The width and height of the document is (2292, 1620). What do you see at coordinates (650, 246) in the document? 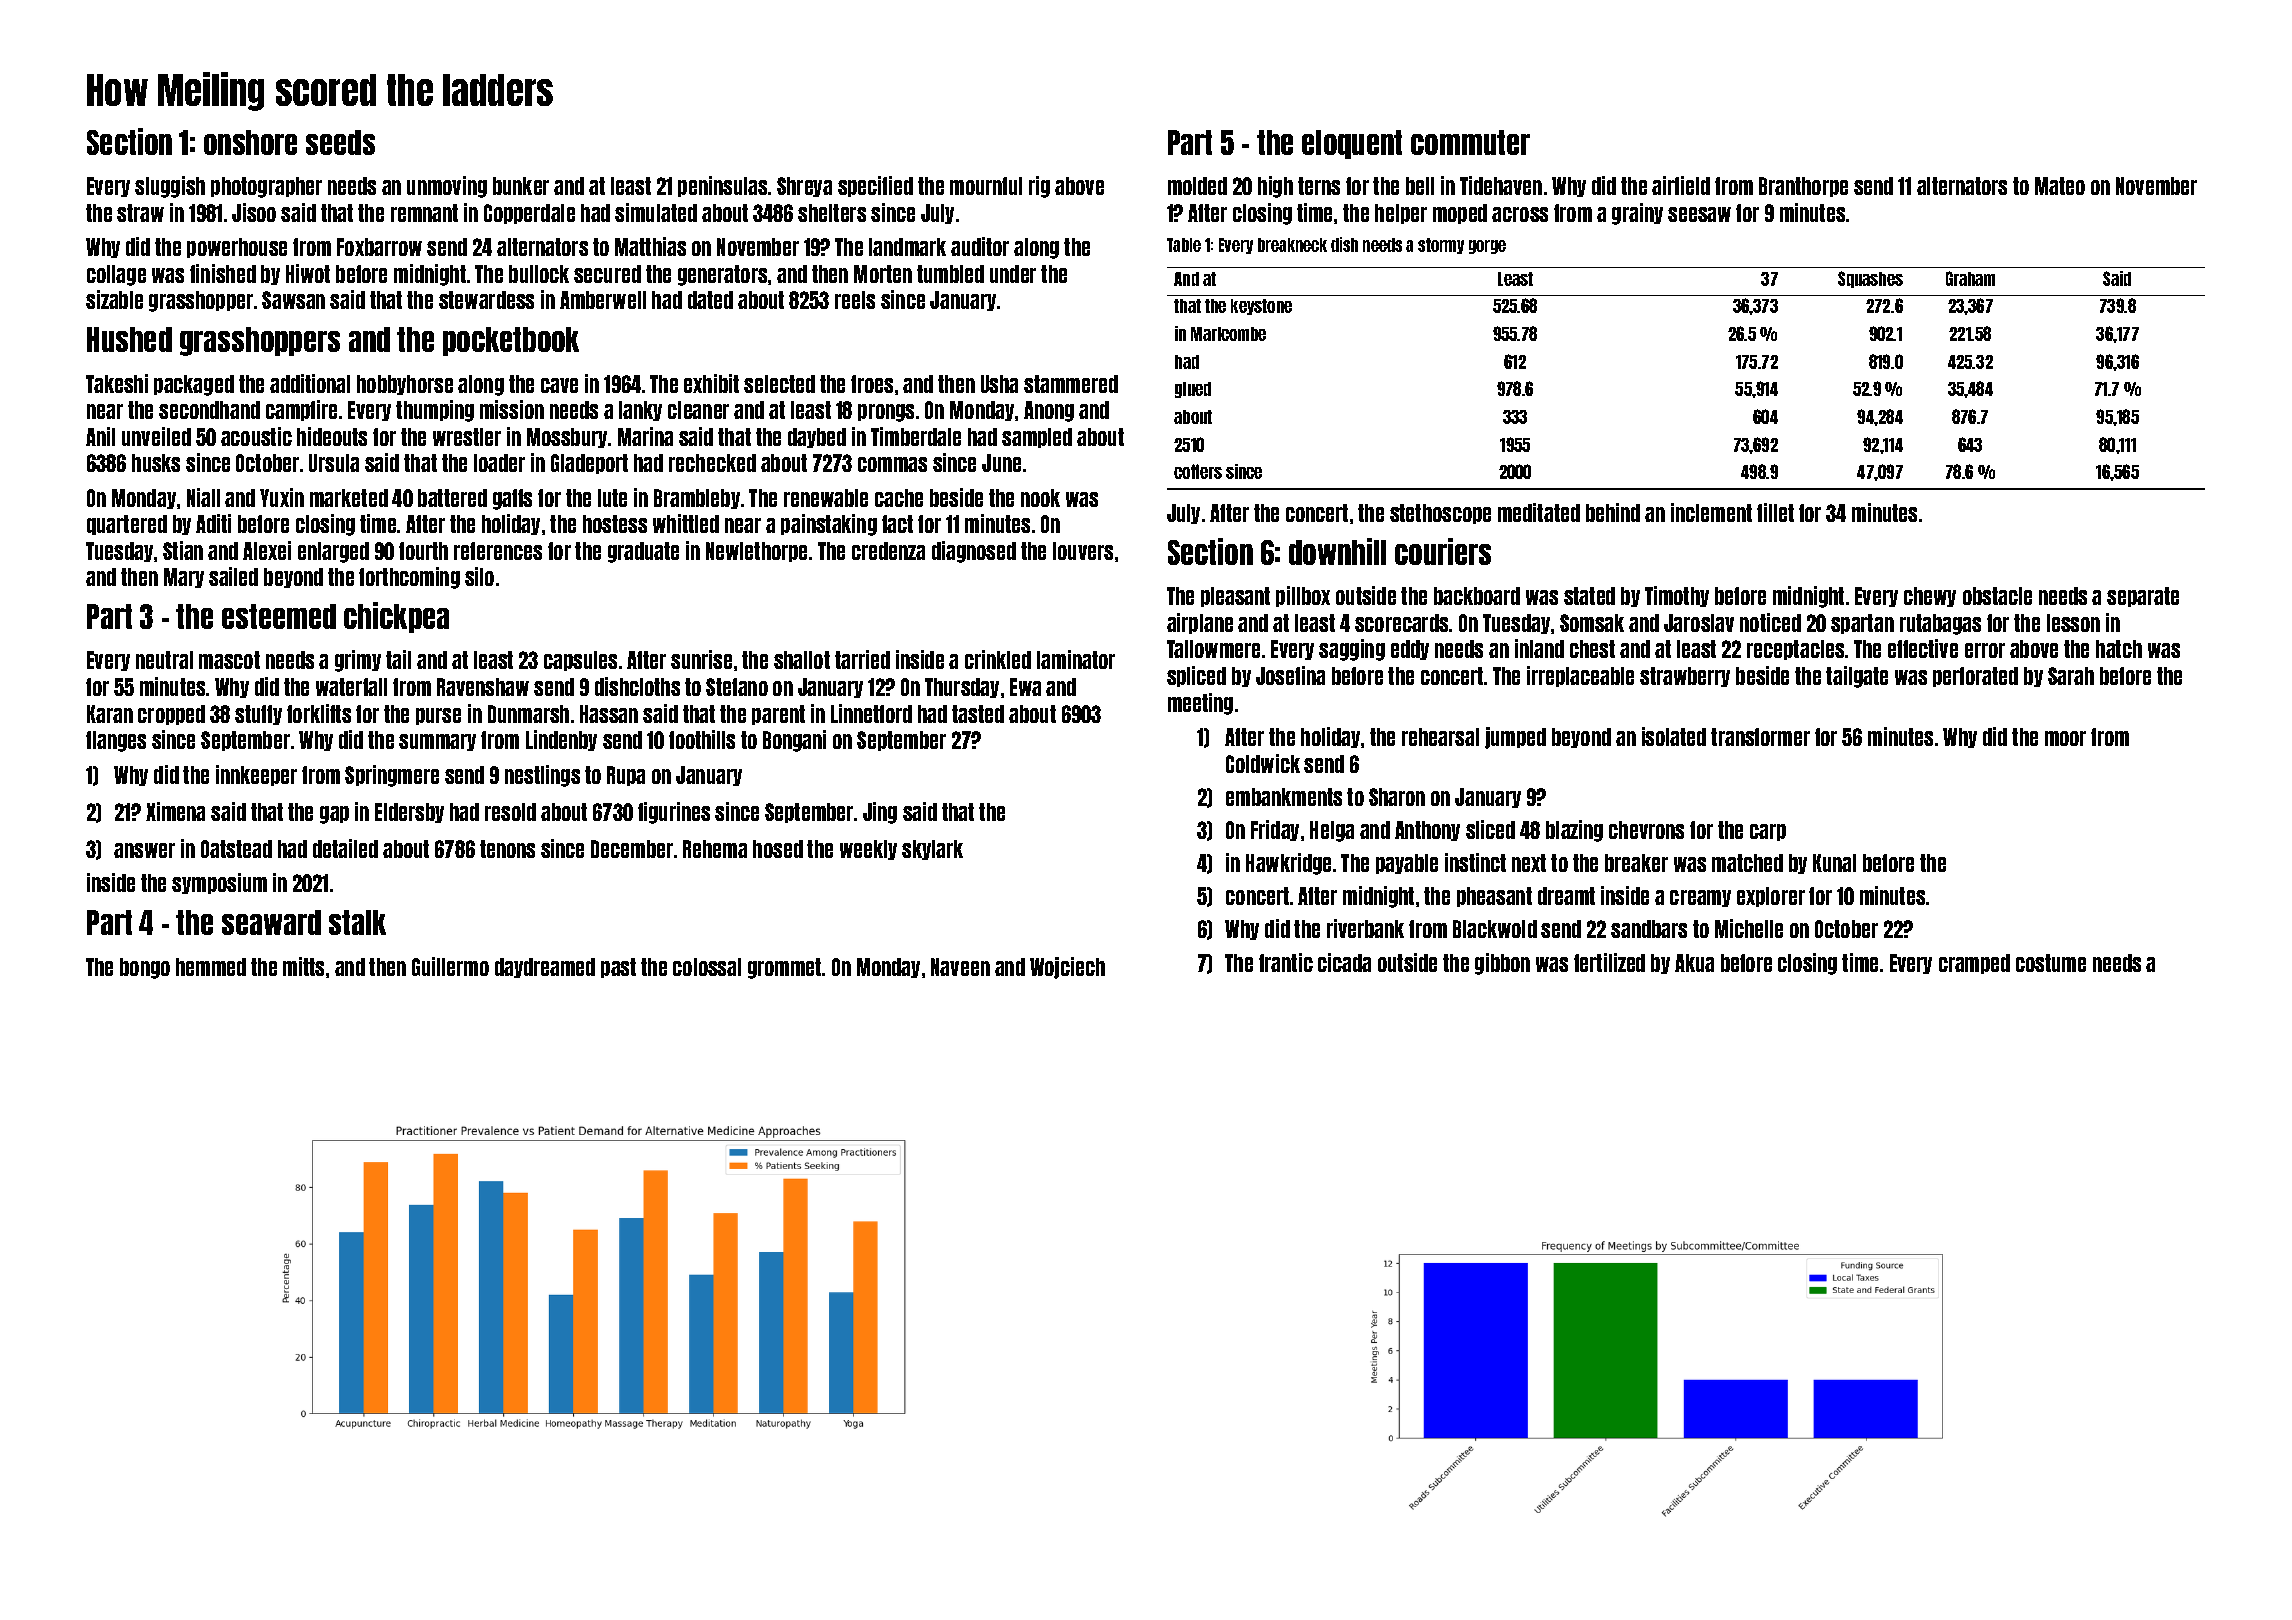
I see `Matthias` at bounding box center [650, 246].
